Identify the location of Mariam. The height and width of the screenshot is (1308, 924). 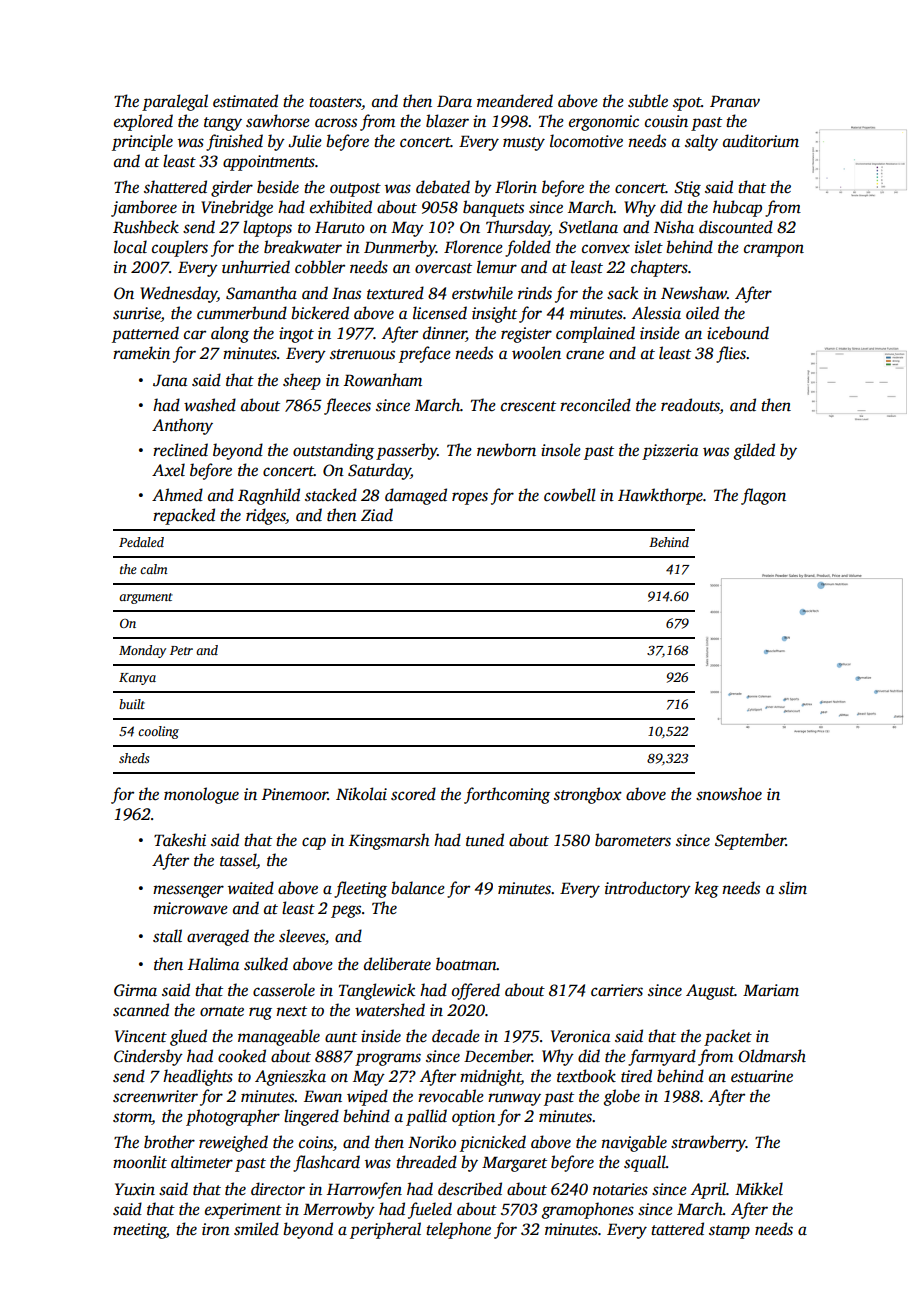
(771, 990).
